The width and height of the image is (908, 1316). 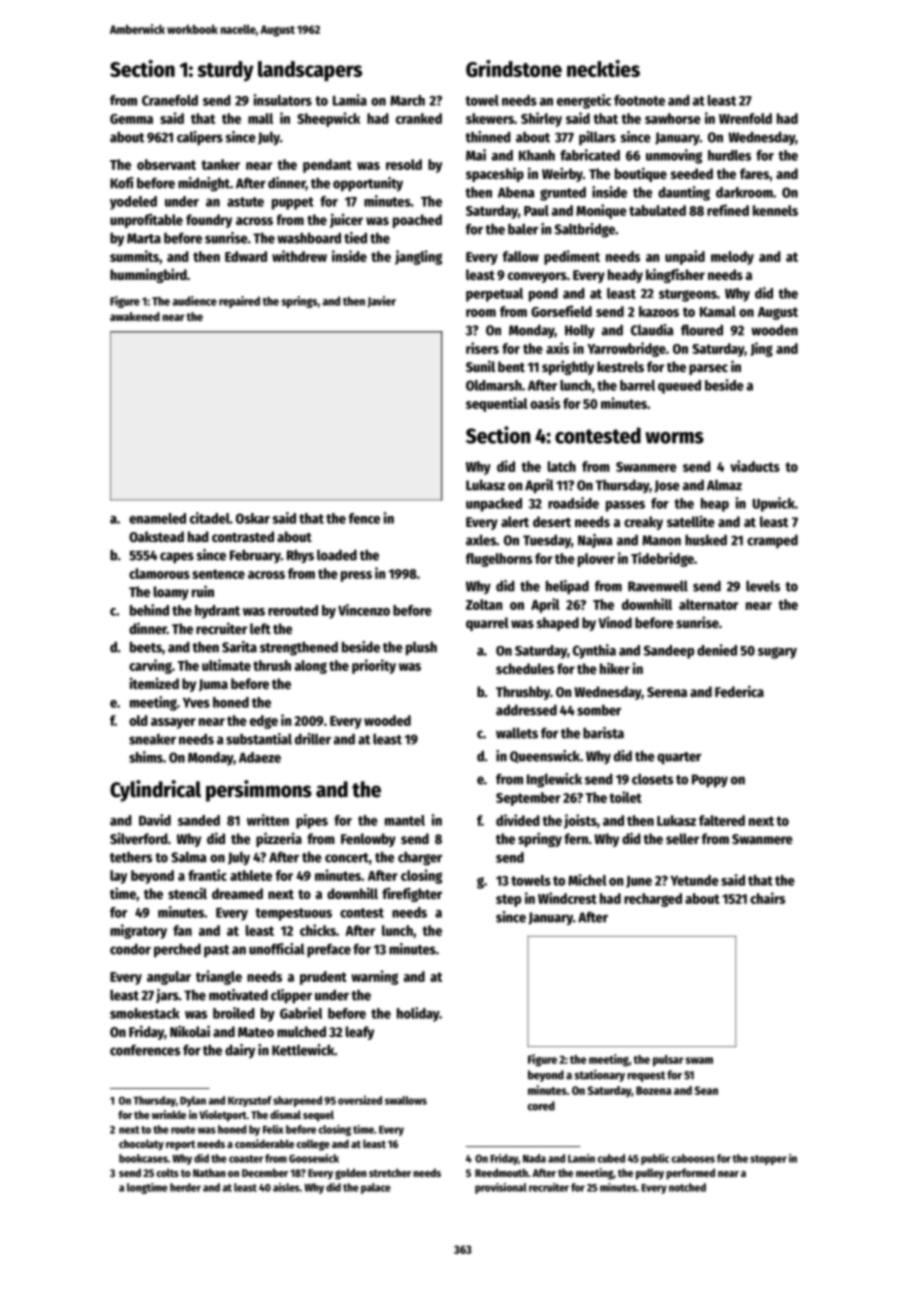 What do you see at coordinates (131, 857) in the image?
I see `tethers` at bounding box center [131, 857].
